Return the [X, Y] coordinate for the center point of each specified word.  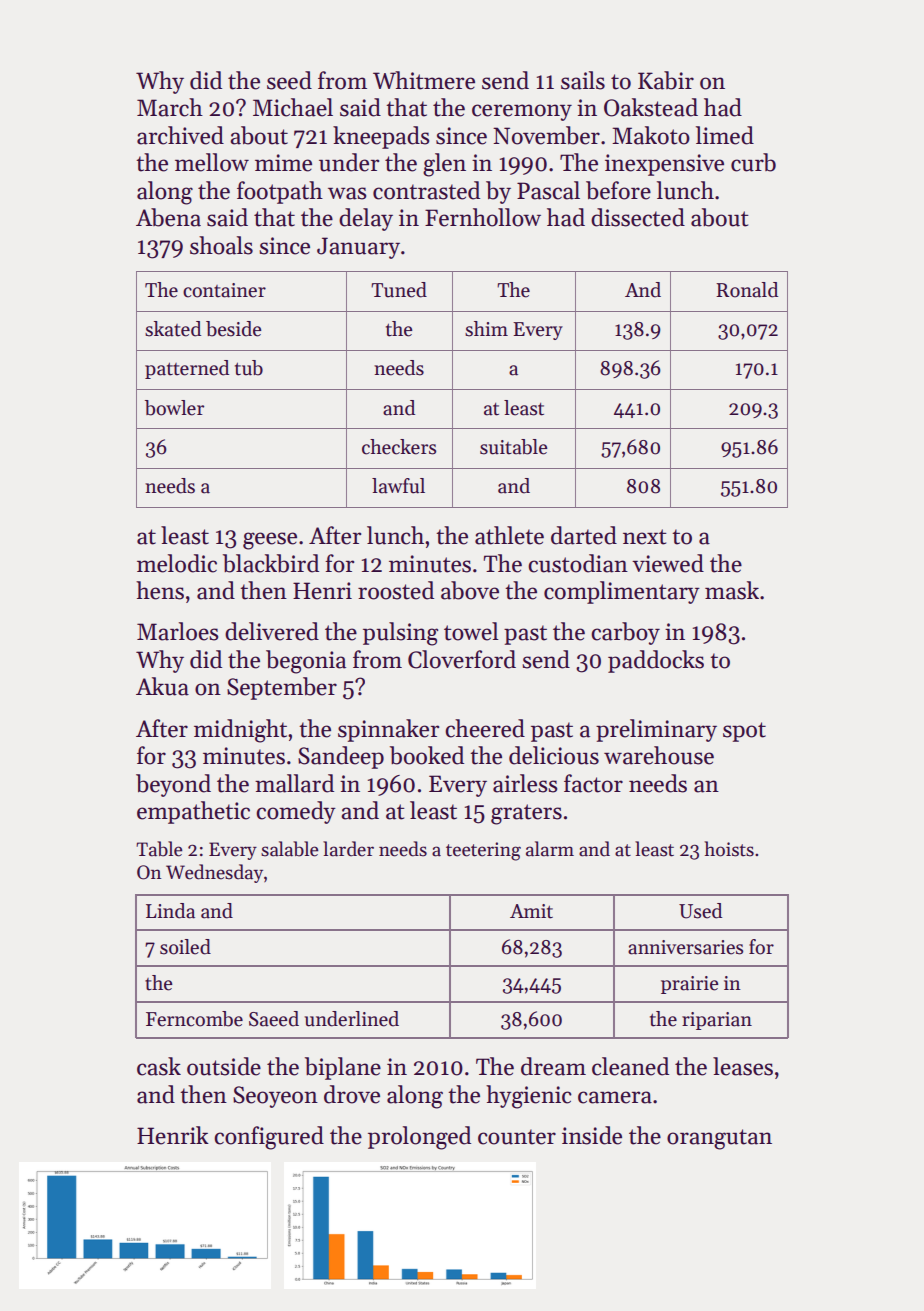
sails [583, 80]
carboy [625, 633]
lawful [398, 486]
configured [269, 1138]
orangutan [719, 1139]
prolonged [419, 1138]
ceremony [522, 112]
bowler [174, 408]
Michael [293, 107]
